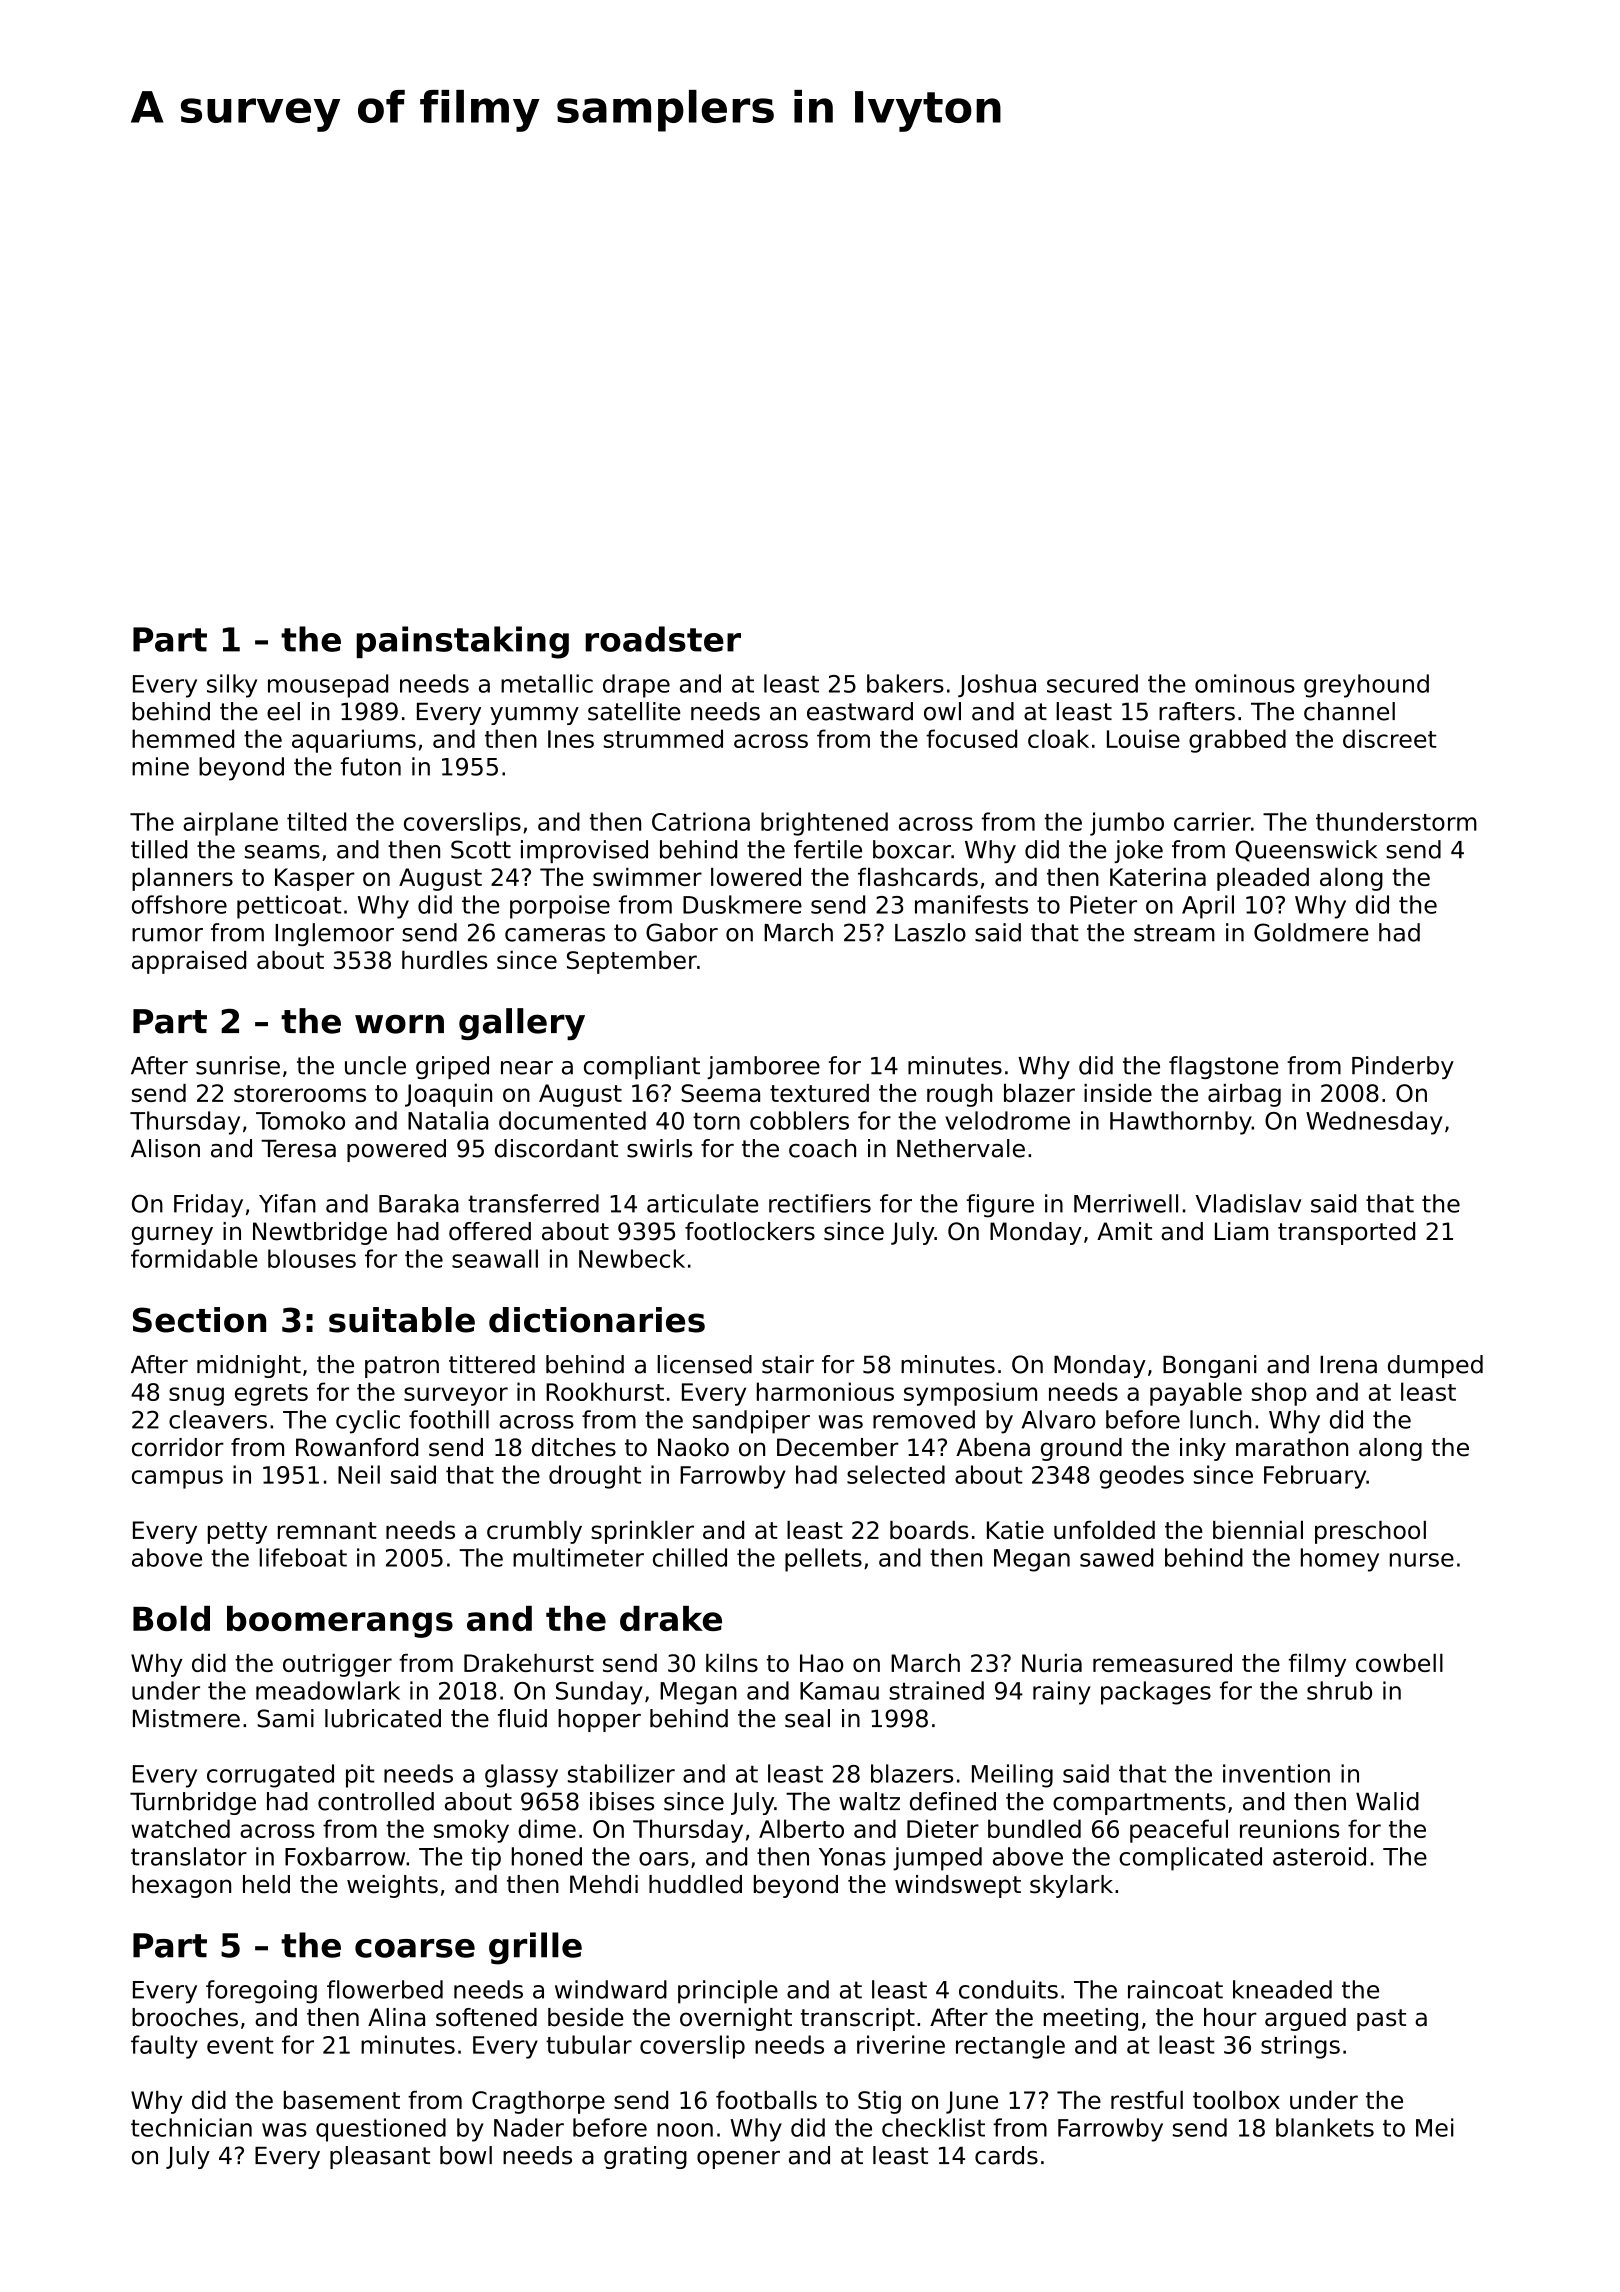 The width and height of the document is (1620, 2292). I want to click on painstaking, so click(463, 642).
